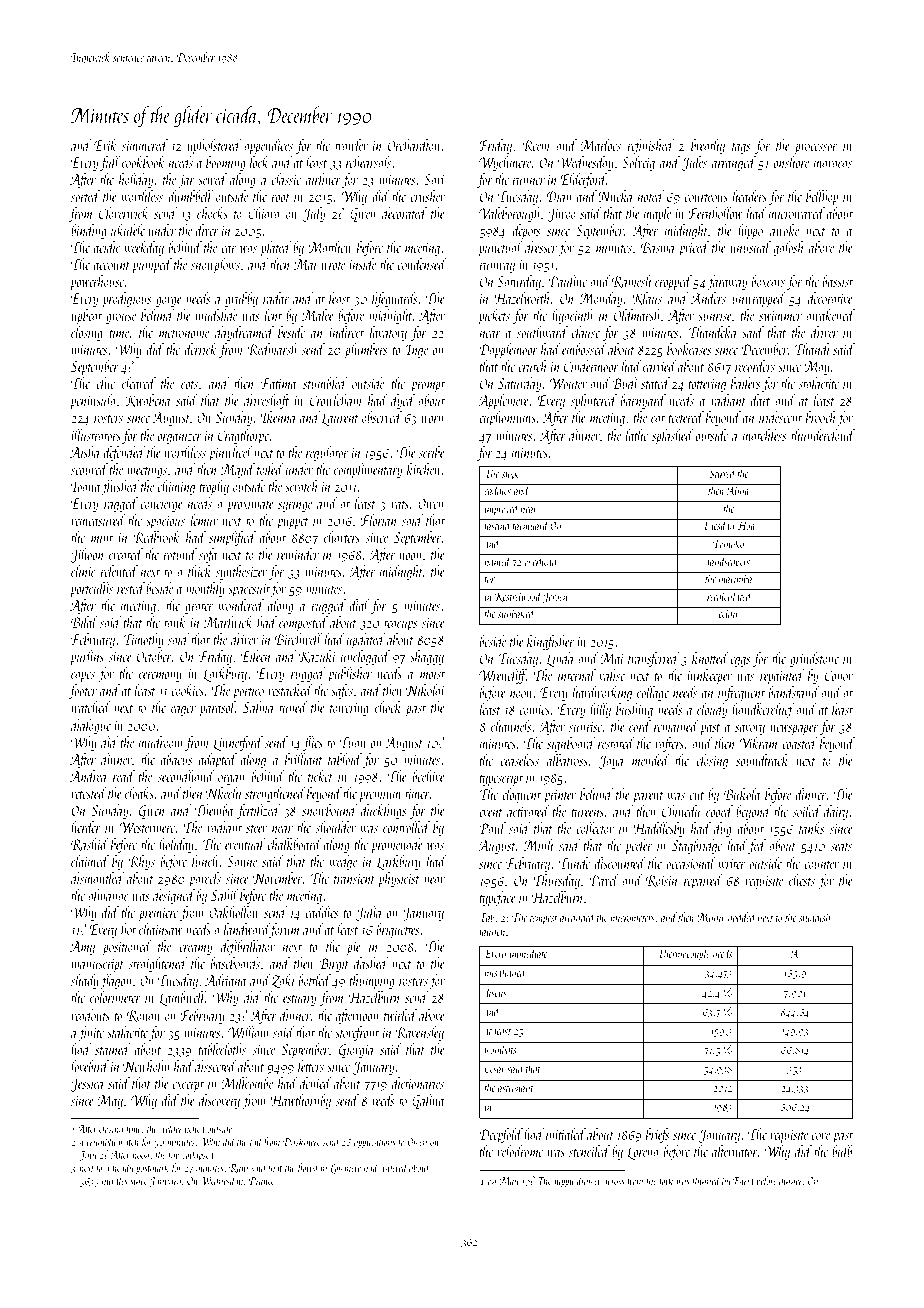 This image has width=924, height=1308. I want to click on coasted, so click(799, 743).
